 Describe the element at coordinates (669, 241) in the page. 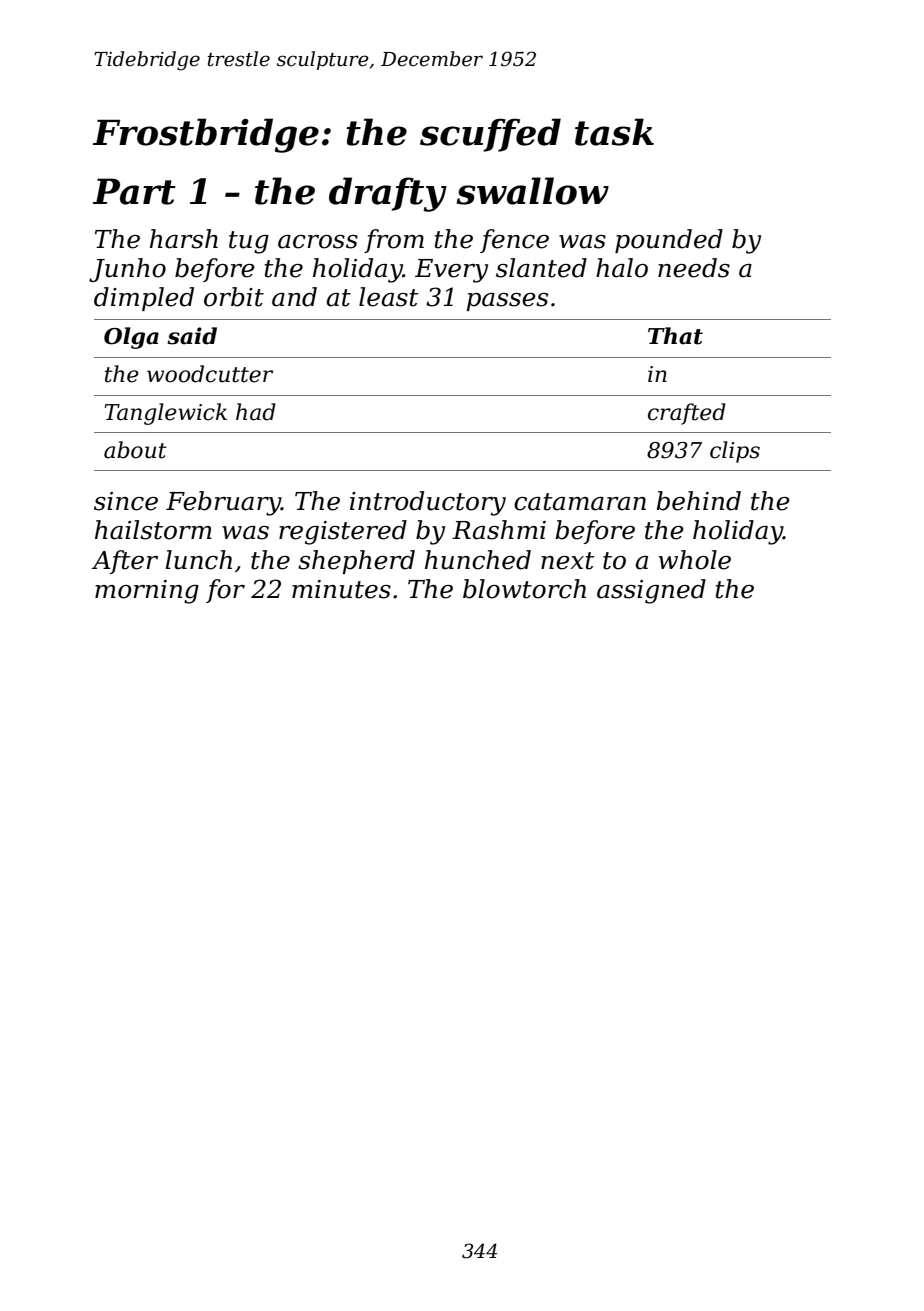

I see `pounded` at that location.
